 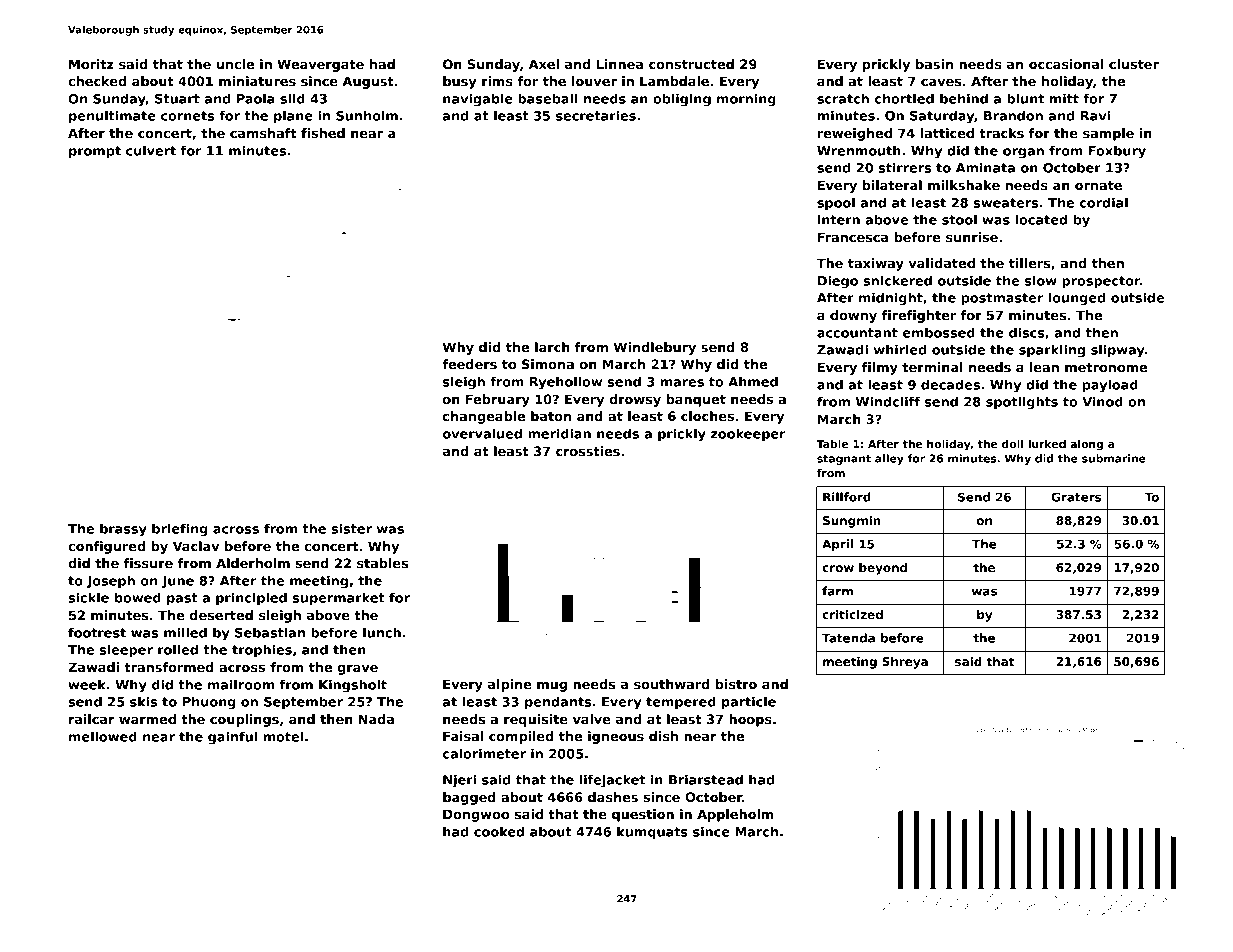 What do you see at coordinates (148, 563) in the image?
I see `fissure` at bounding box center [148, 563].
